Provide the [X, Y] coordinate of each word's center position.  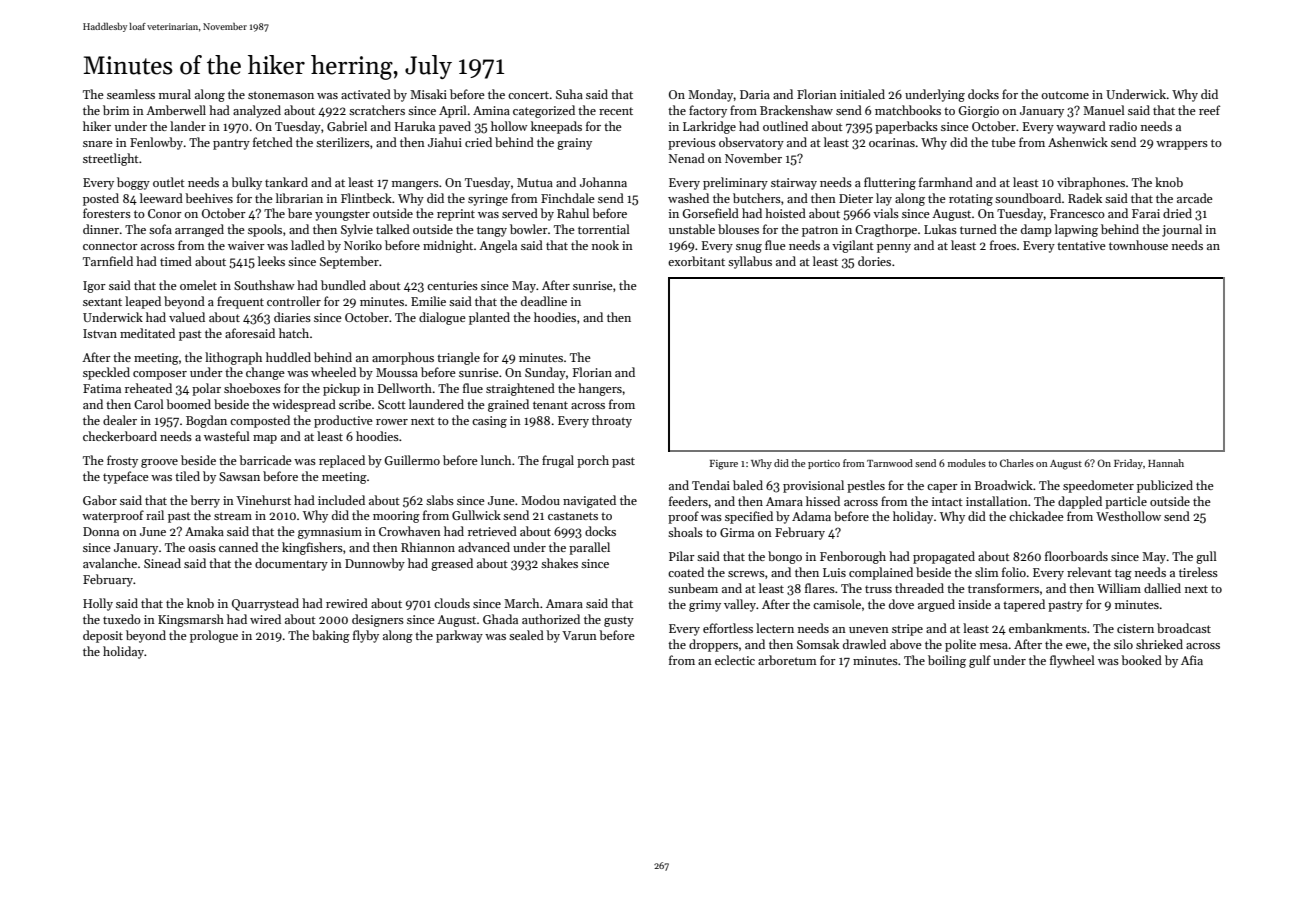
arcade [1195, 198]
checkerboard [120, 436]
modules [967, 463]
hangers [600, 389]
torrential [604, 229]
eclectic [735, 660]
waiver [246, 245]
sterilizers [343, 142]
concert [528, 95]
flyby [366, 636]
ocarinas [892, 142]
